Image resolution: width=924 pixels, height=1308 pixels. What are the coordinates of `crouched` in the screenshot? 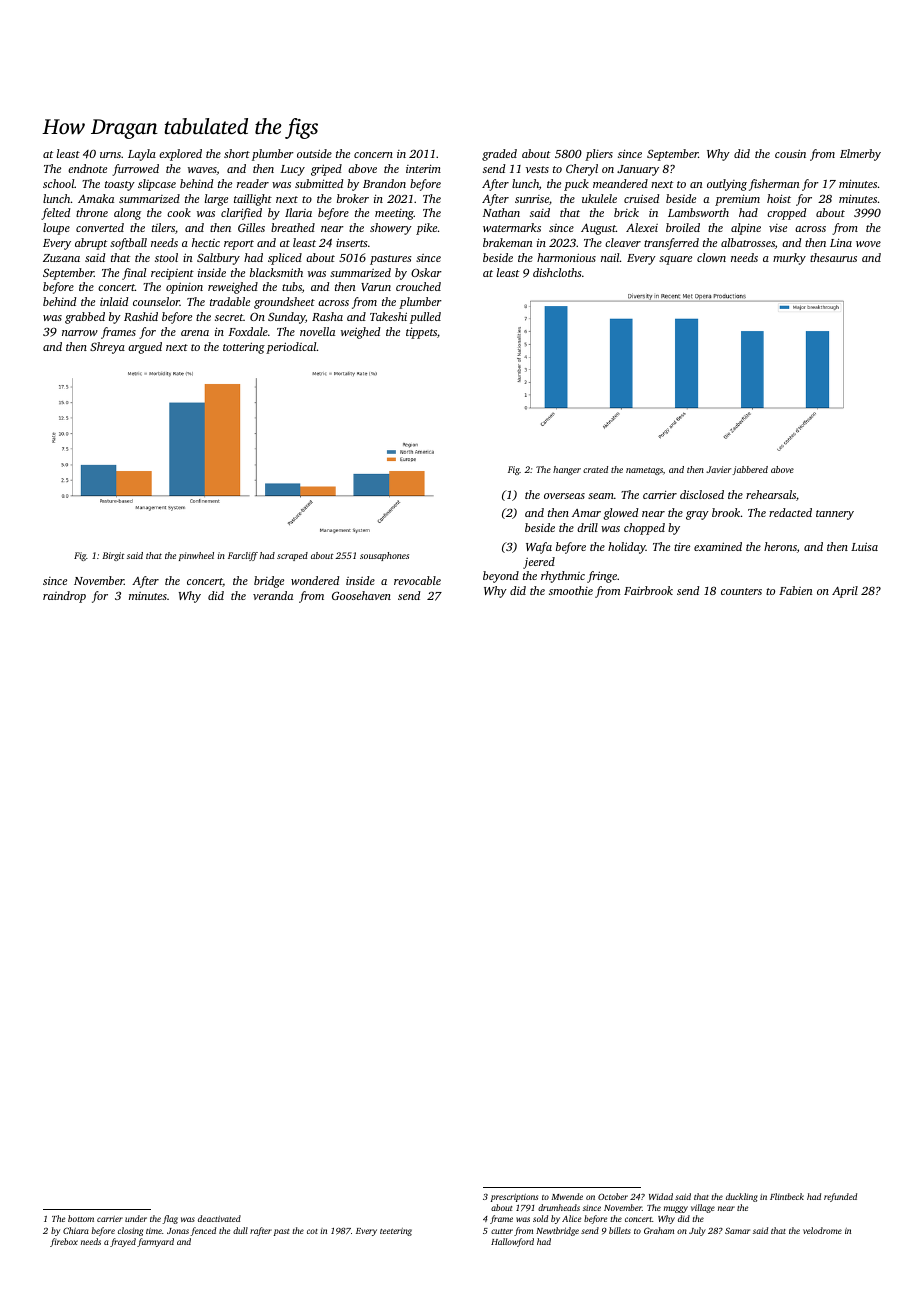 It's located at (418, 286).
